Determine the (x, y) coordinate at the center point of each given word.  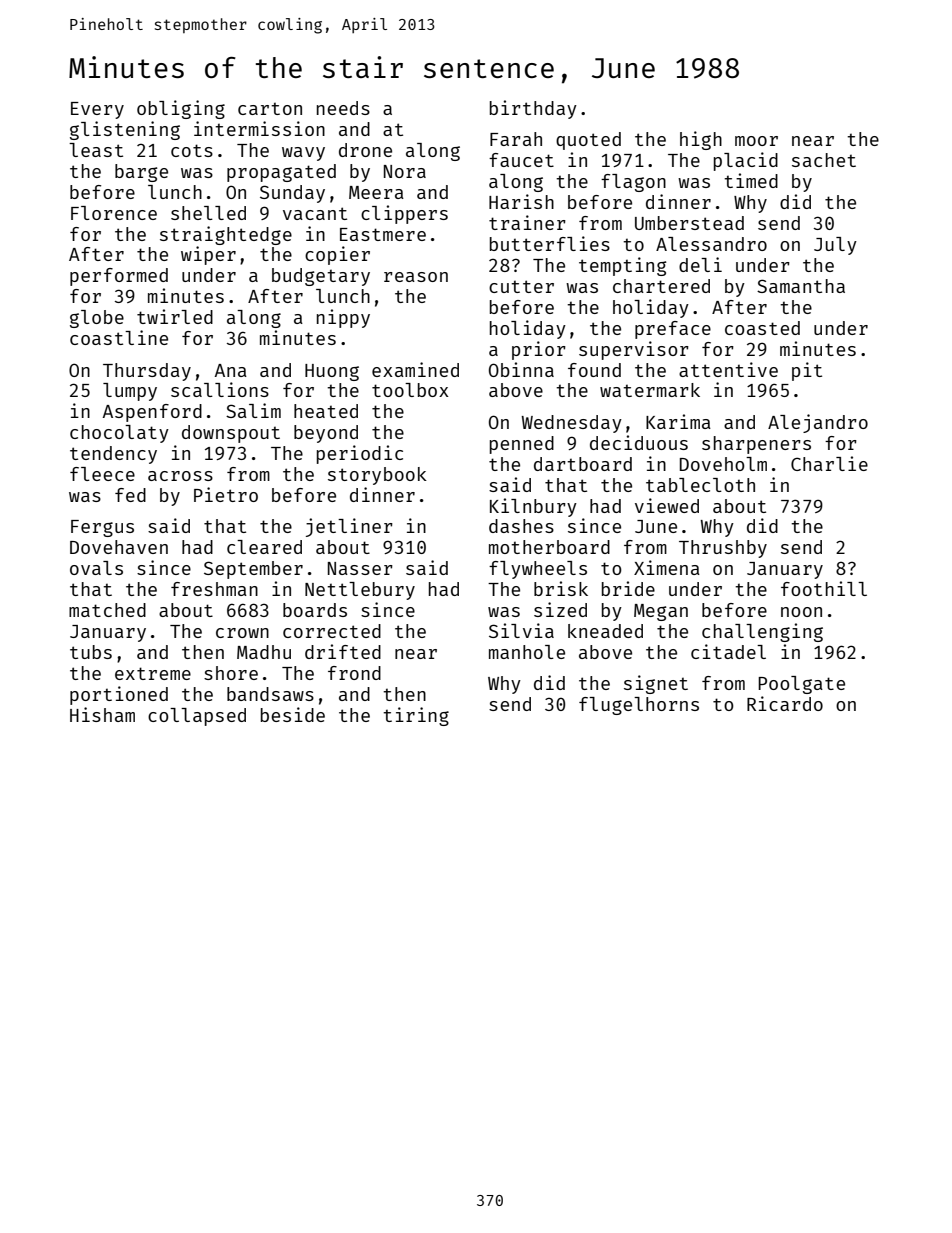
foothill (824, 588)
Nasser (360, 568)
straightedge (226, 235)
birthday (533, 109)
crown (242, 633)
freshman (214, 589)
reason (416, 277)
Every (97, 110)
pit (807, 371)
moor (756, 141)
